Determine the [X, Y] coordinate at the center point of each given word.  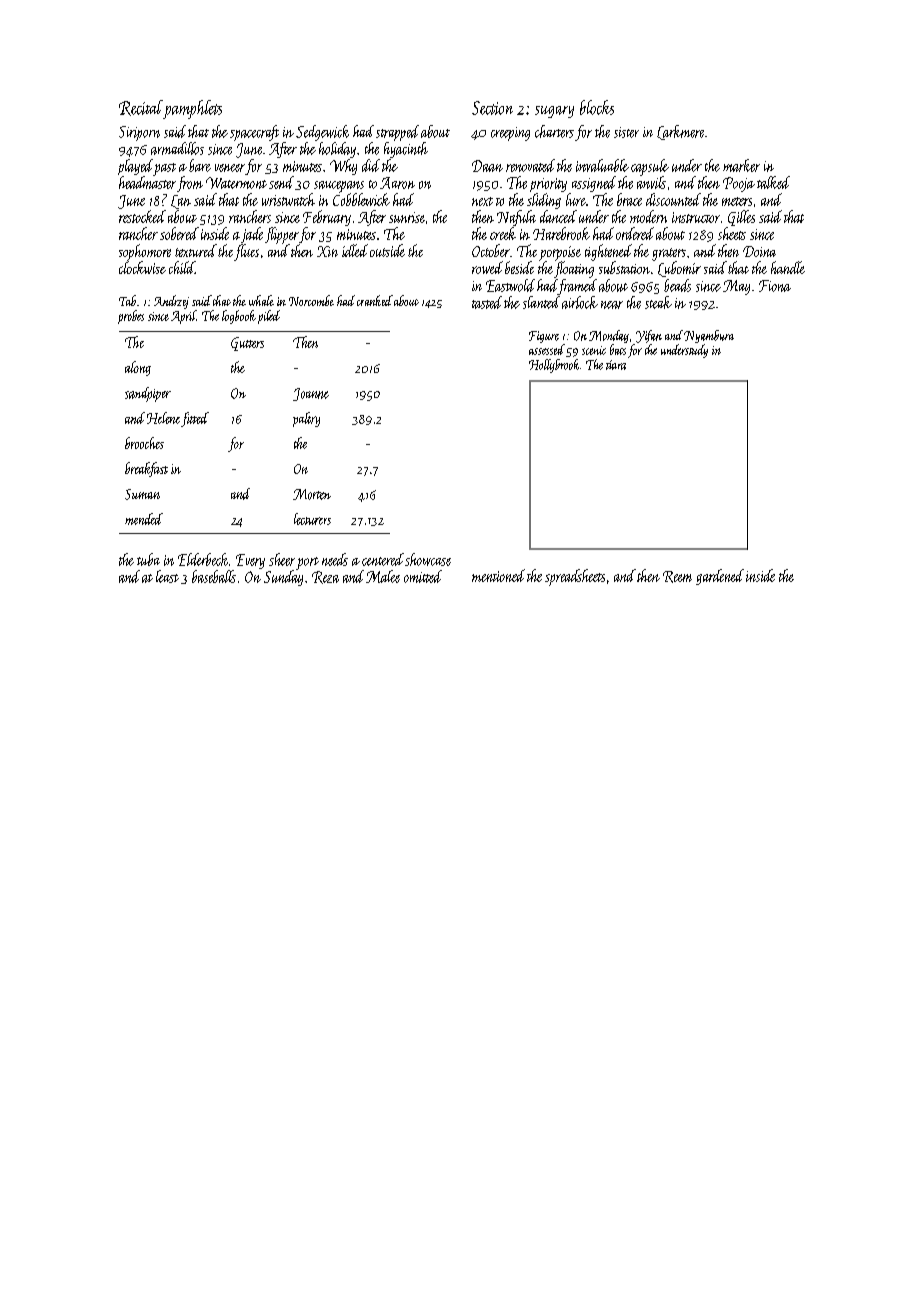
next [482, 201]
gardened [720, 577]
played [136, 167]
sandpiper [148, 394]
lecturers [312, 519]
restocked [142, 216]
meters [737, 201]
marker [741, 165]
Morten [312, 494]
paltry [306, 419]
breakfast [146, 469]
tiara [616, 365]
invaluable [602, 165]
